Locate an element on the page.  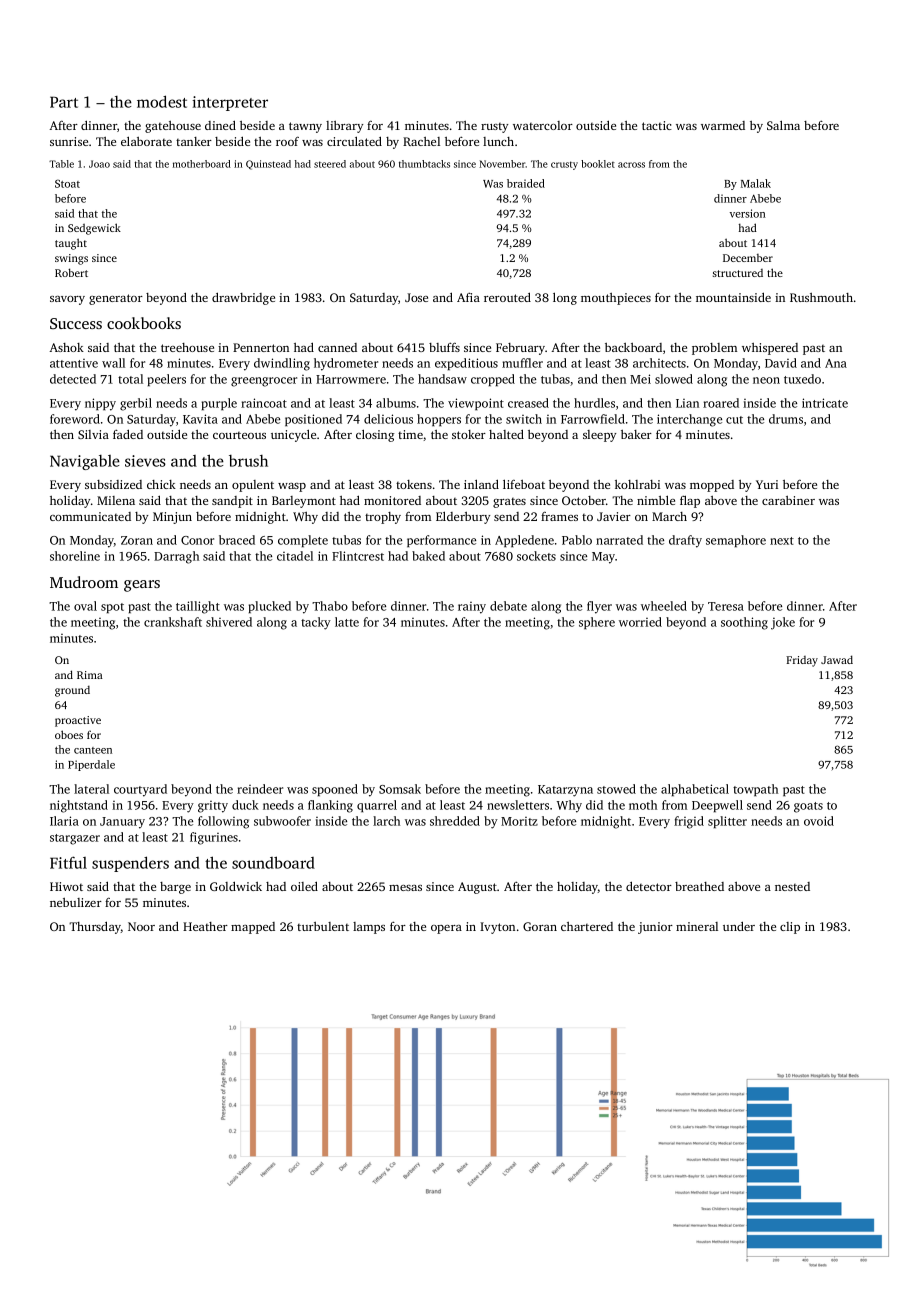
stowed is located at coordinates (616, 789).
